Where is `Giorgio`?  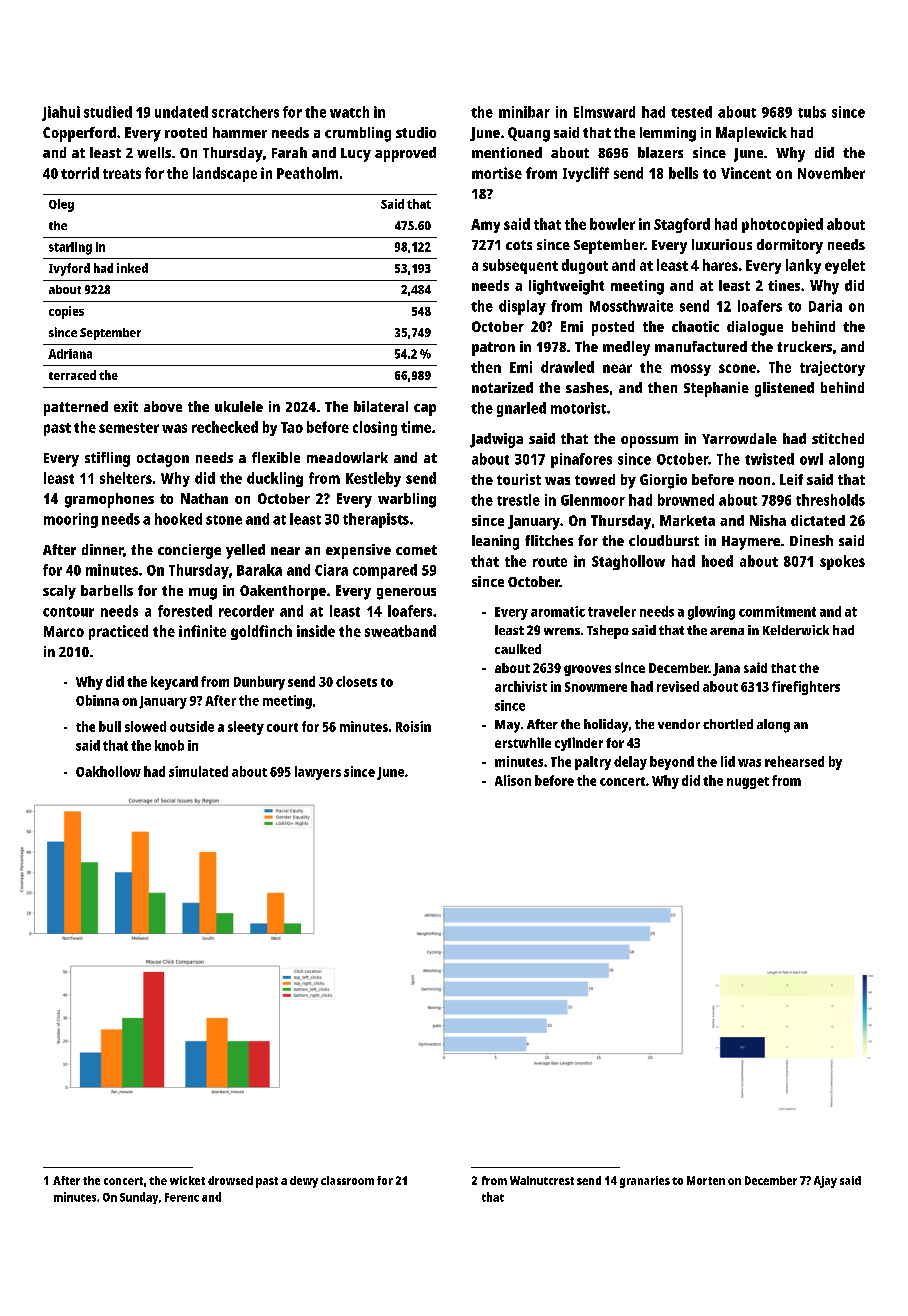 Giorgio is located at coordinates (663, 481).
